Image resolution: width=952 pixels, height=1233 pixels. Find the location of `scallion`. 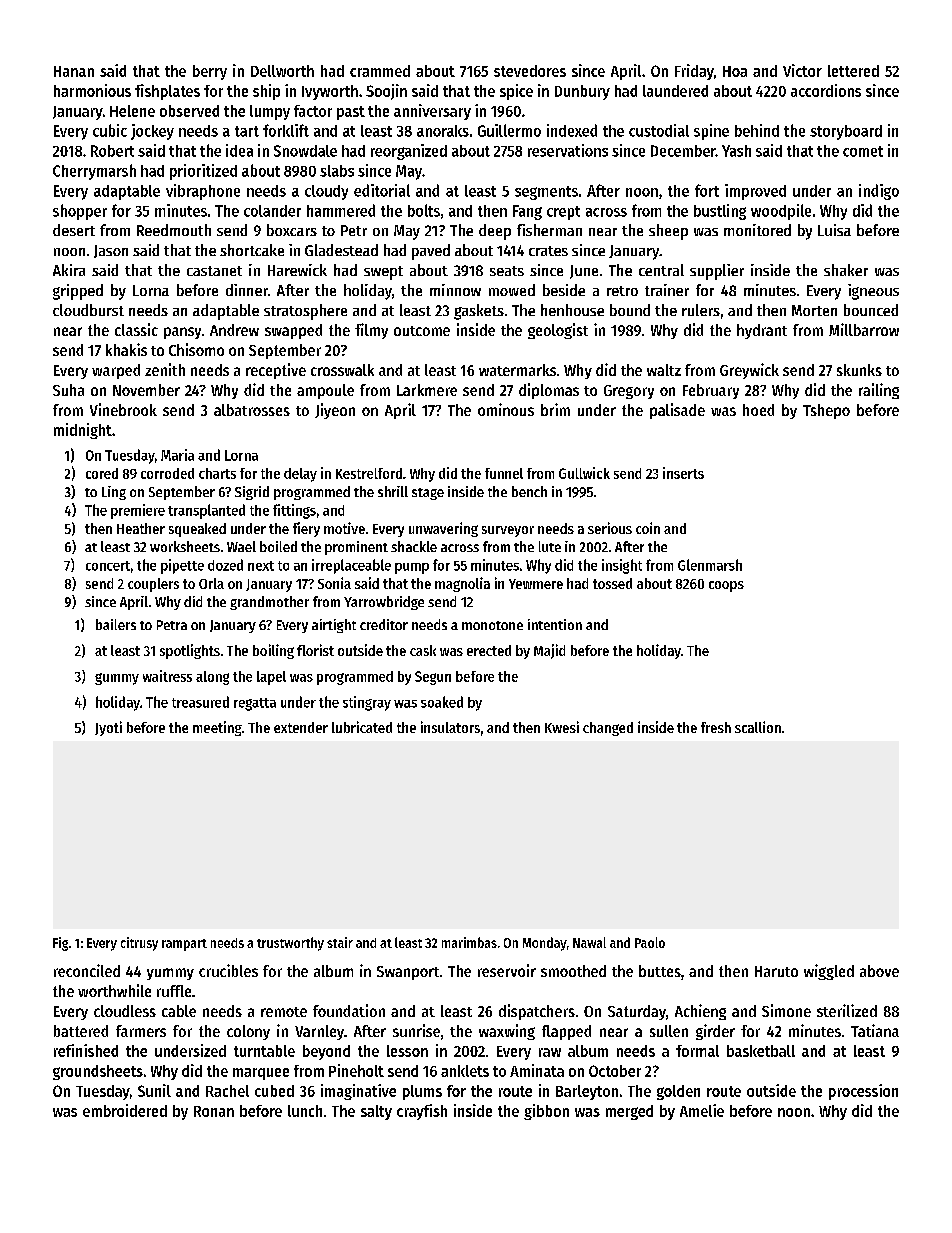

scallion is located at coordinates (758, 727).
